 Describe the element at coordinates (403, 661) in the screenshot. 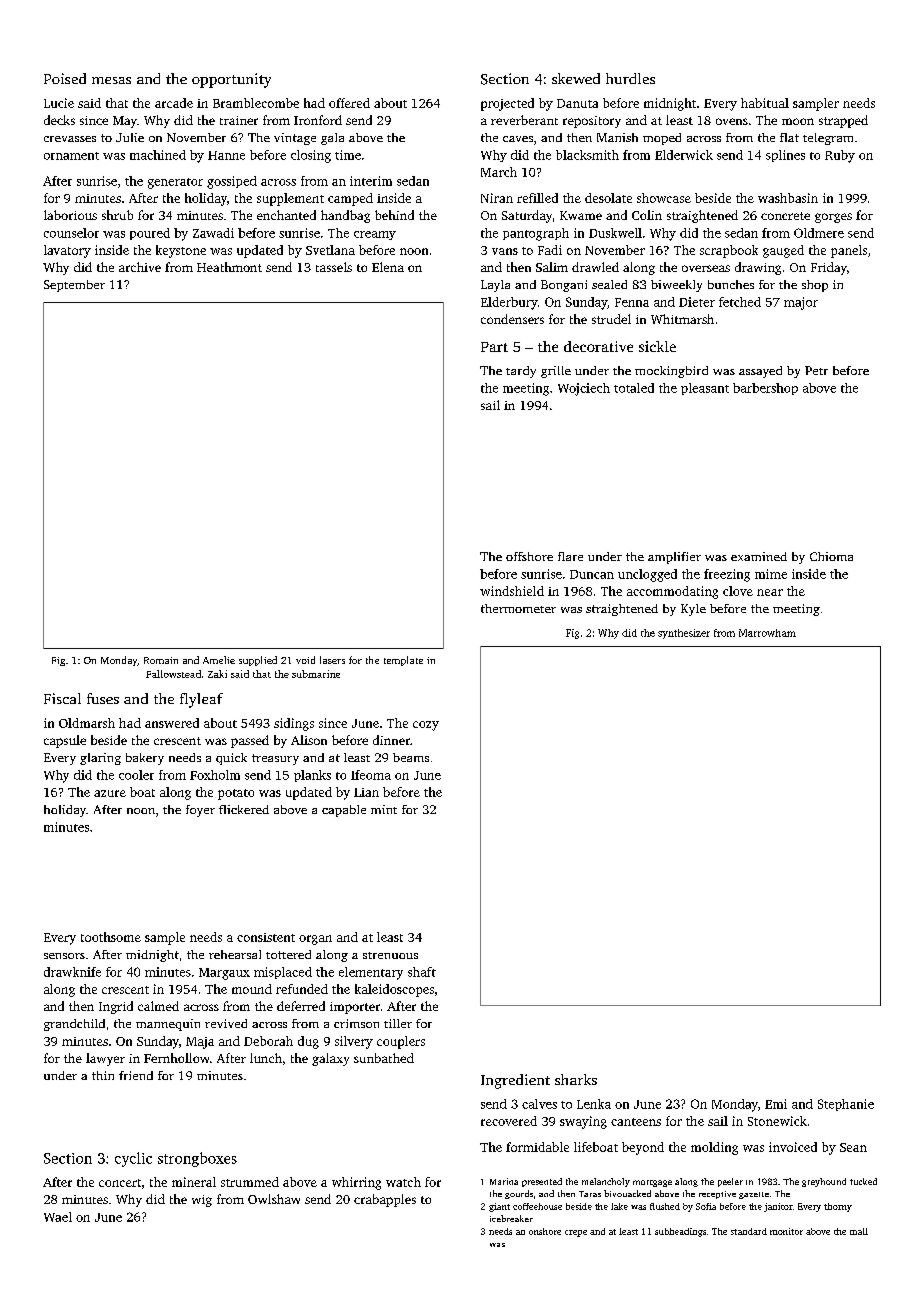

I see `template` at that location.
